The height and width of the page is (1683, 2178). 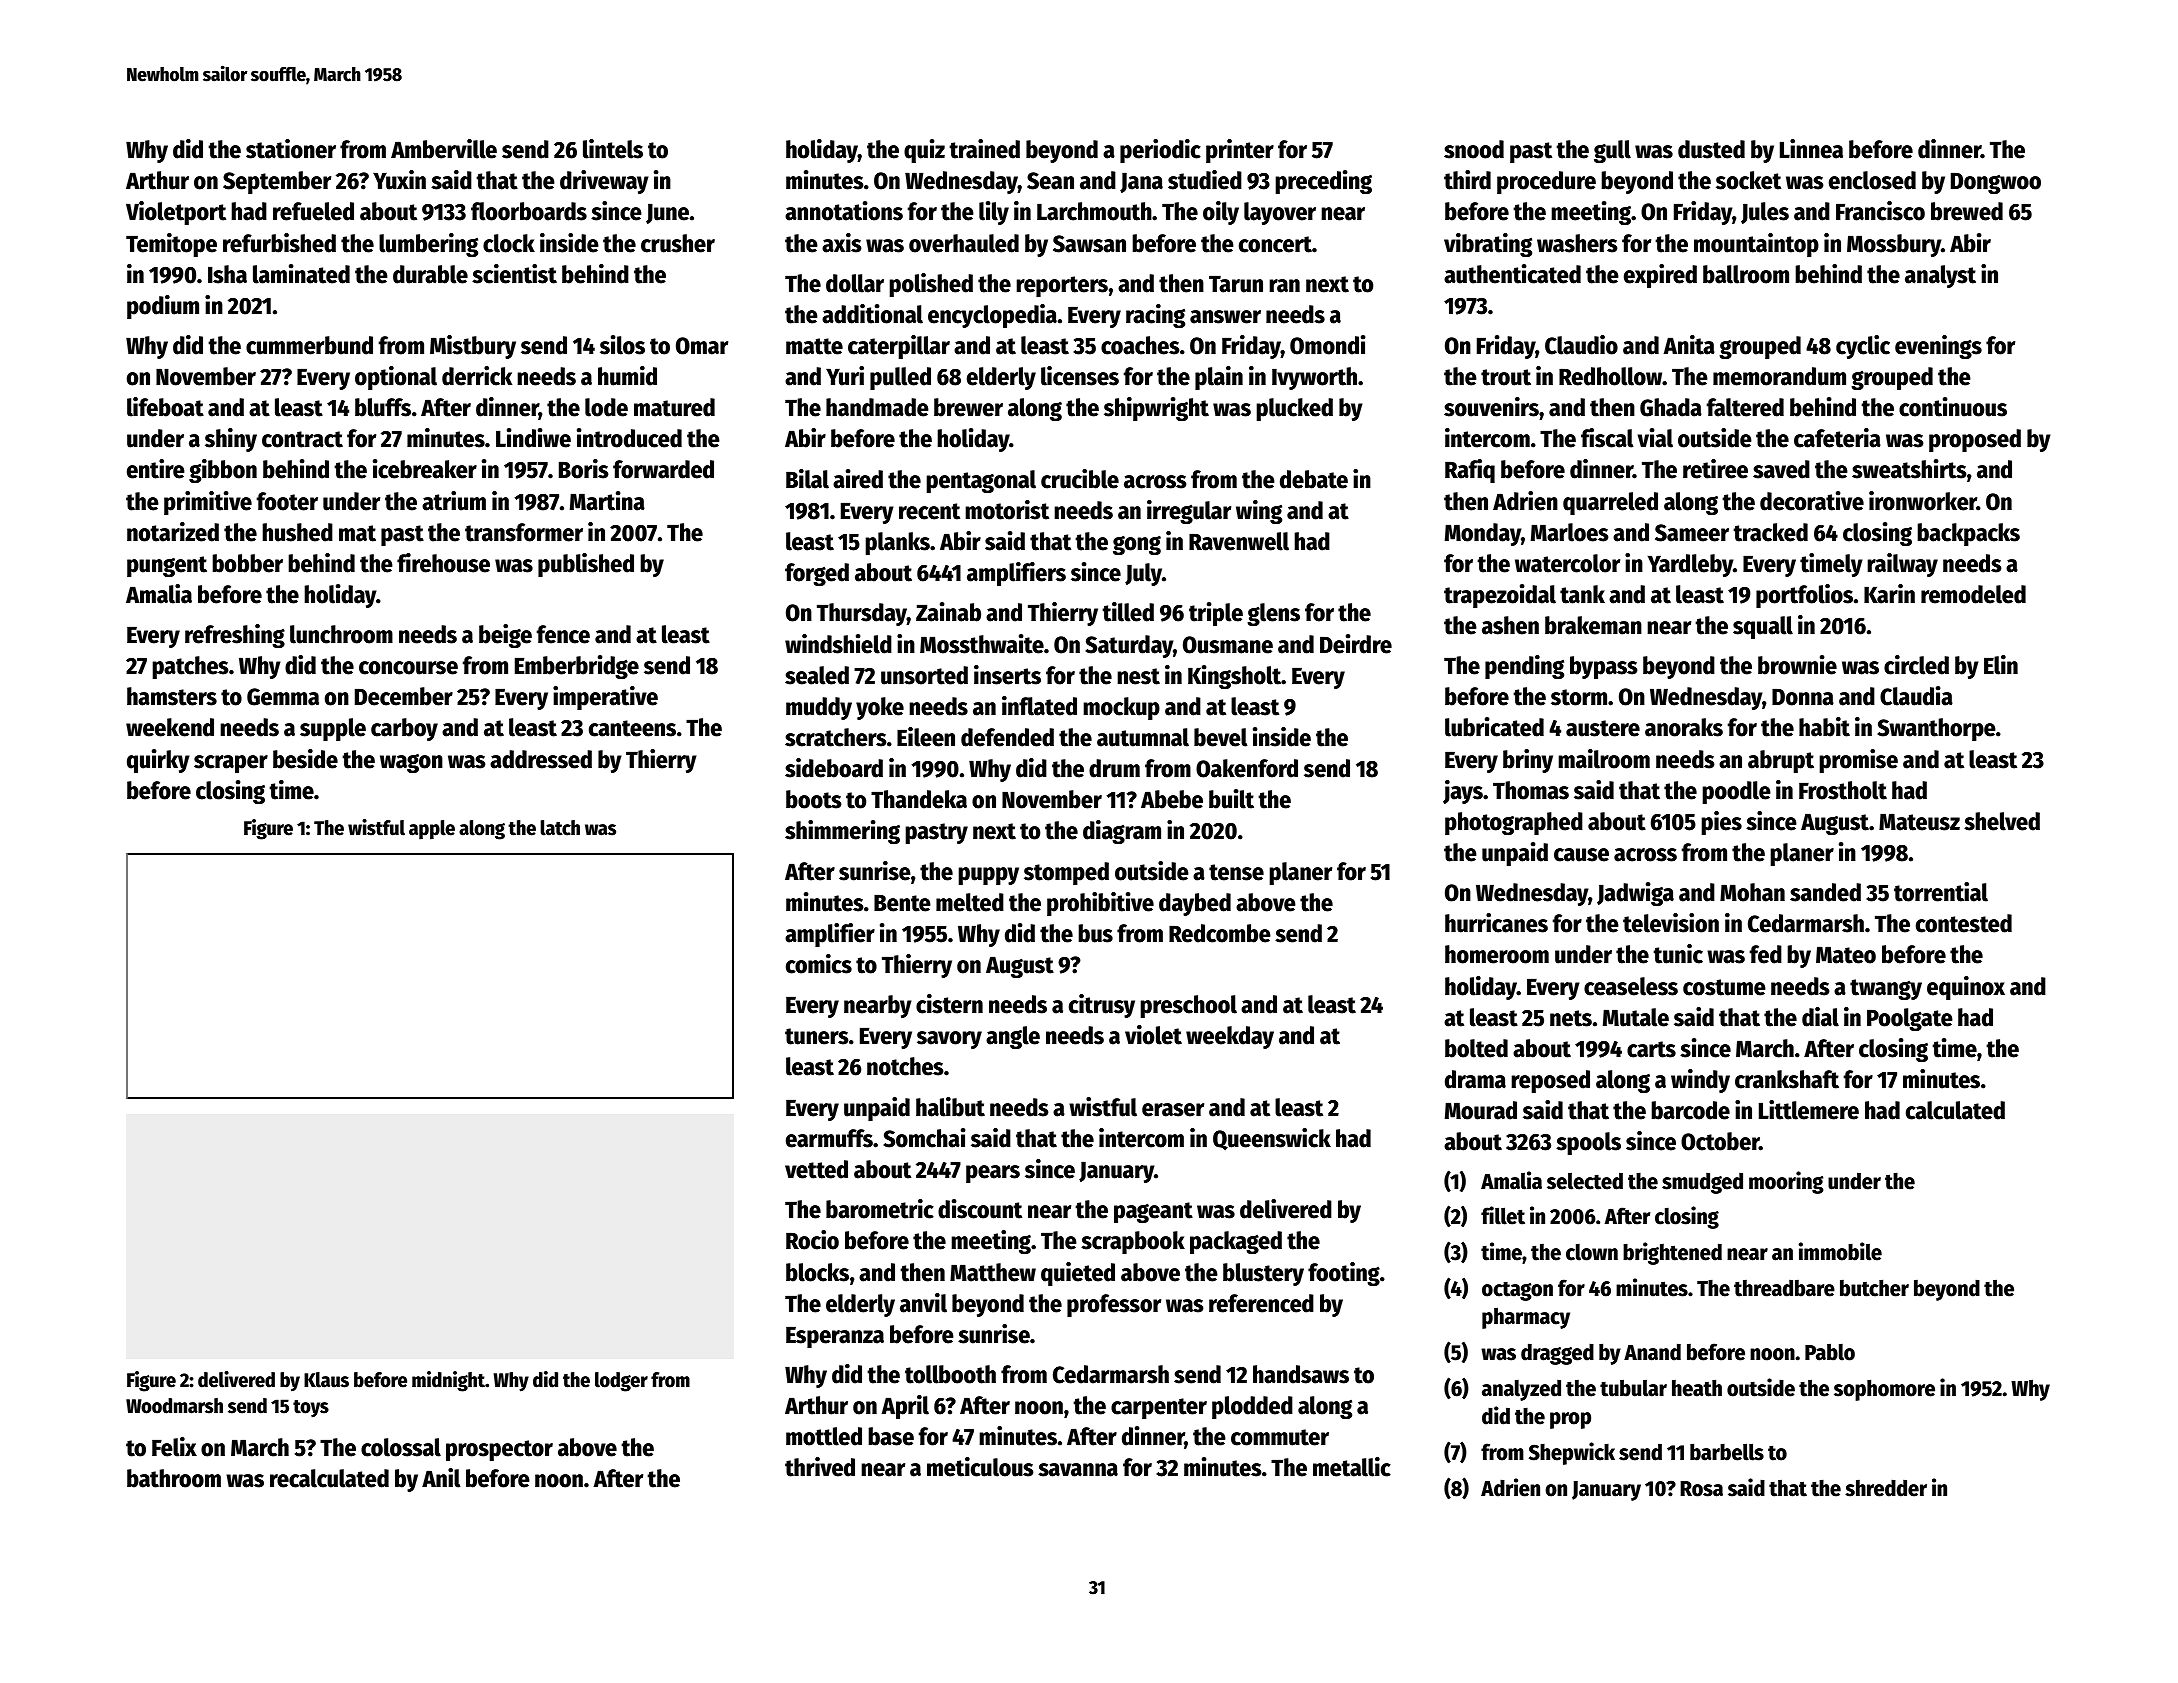 What do you see at coordinates (829, 1138) in the page?
I see `earmuffs` at bounding box center [829, 1138].
